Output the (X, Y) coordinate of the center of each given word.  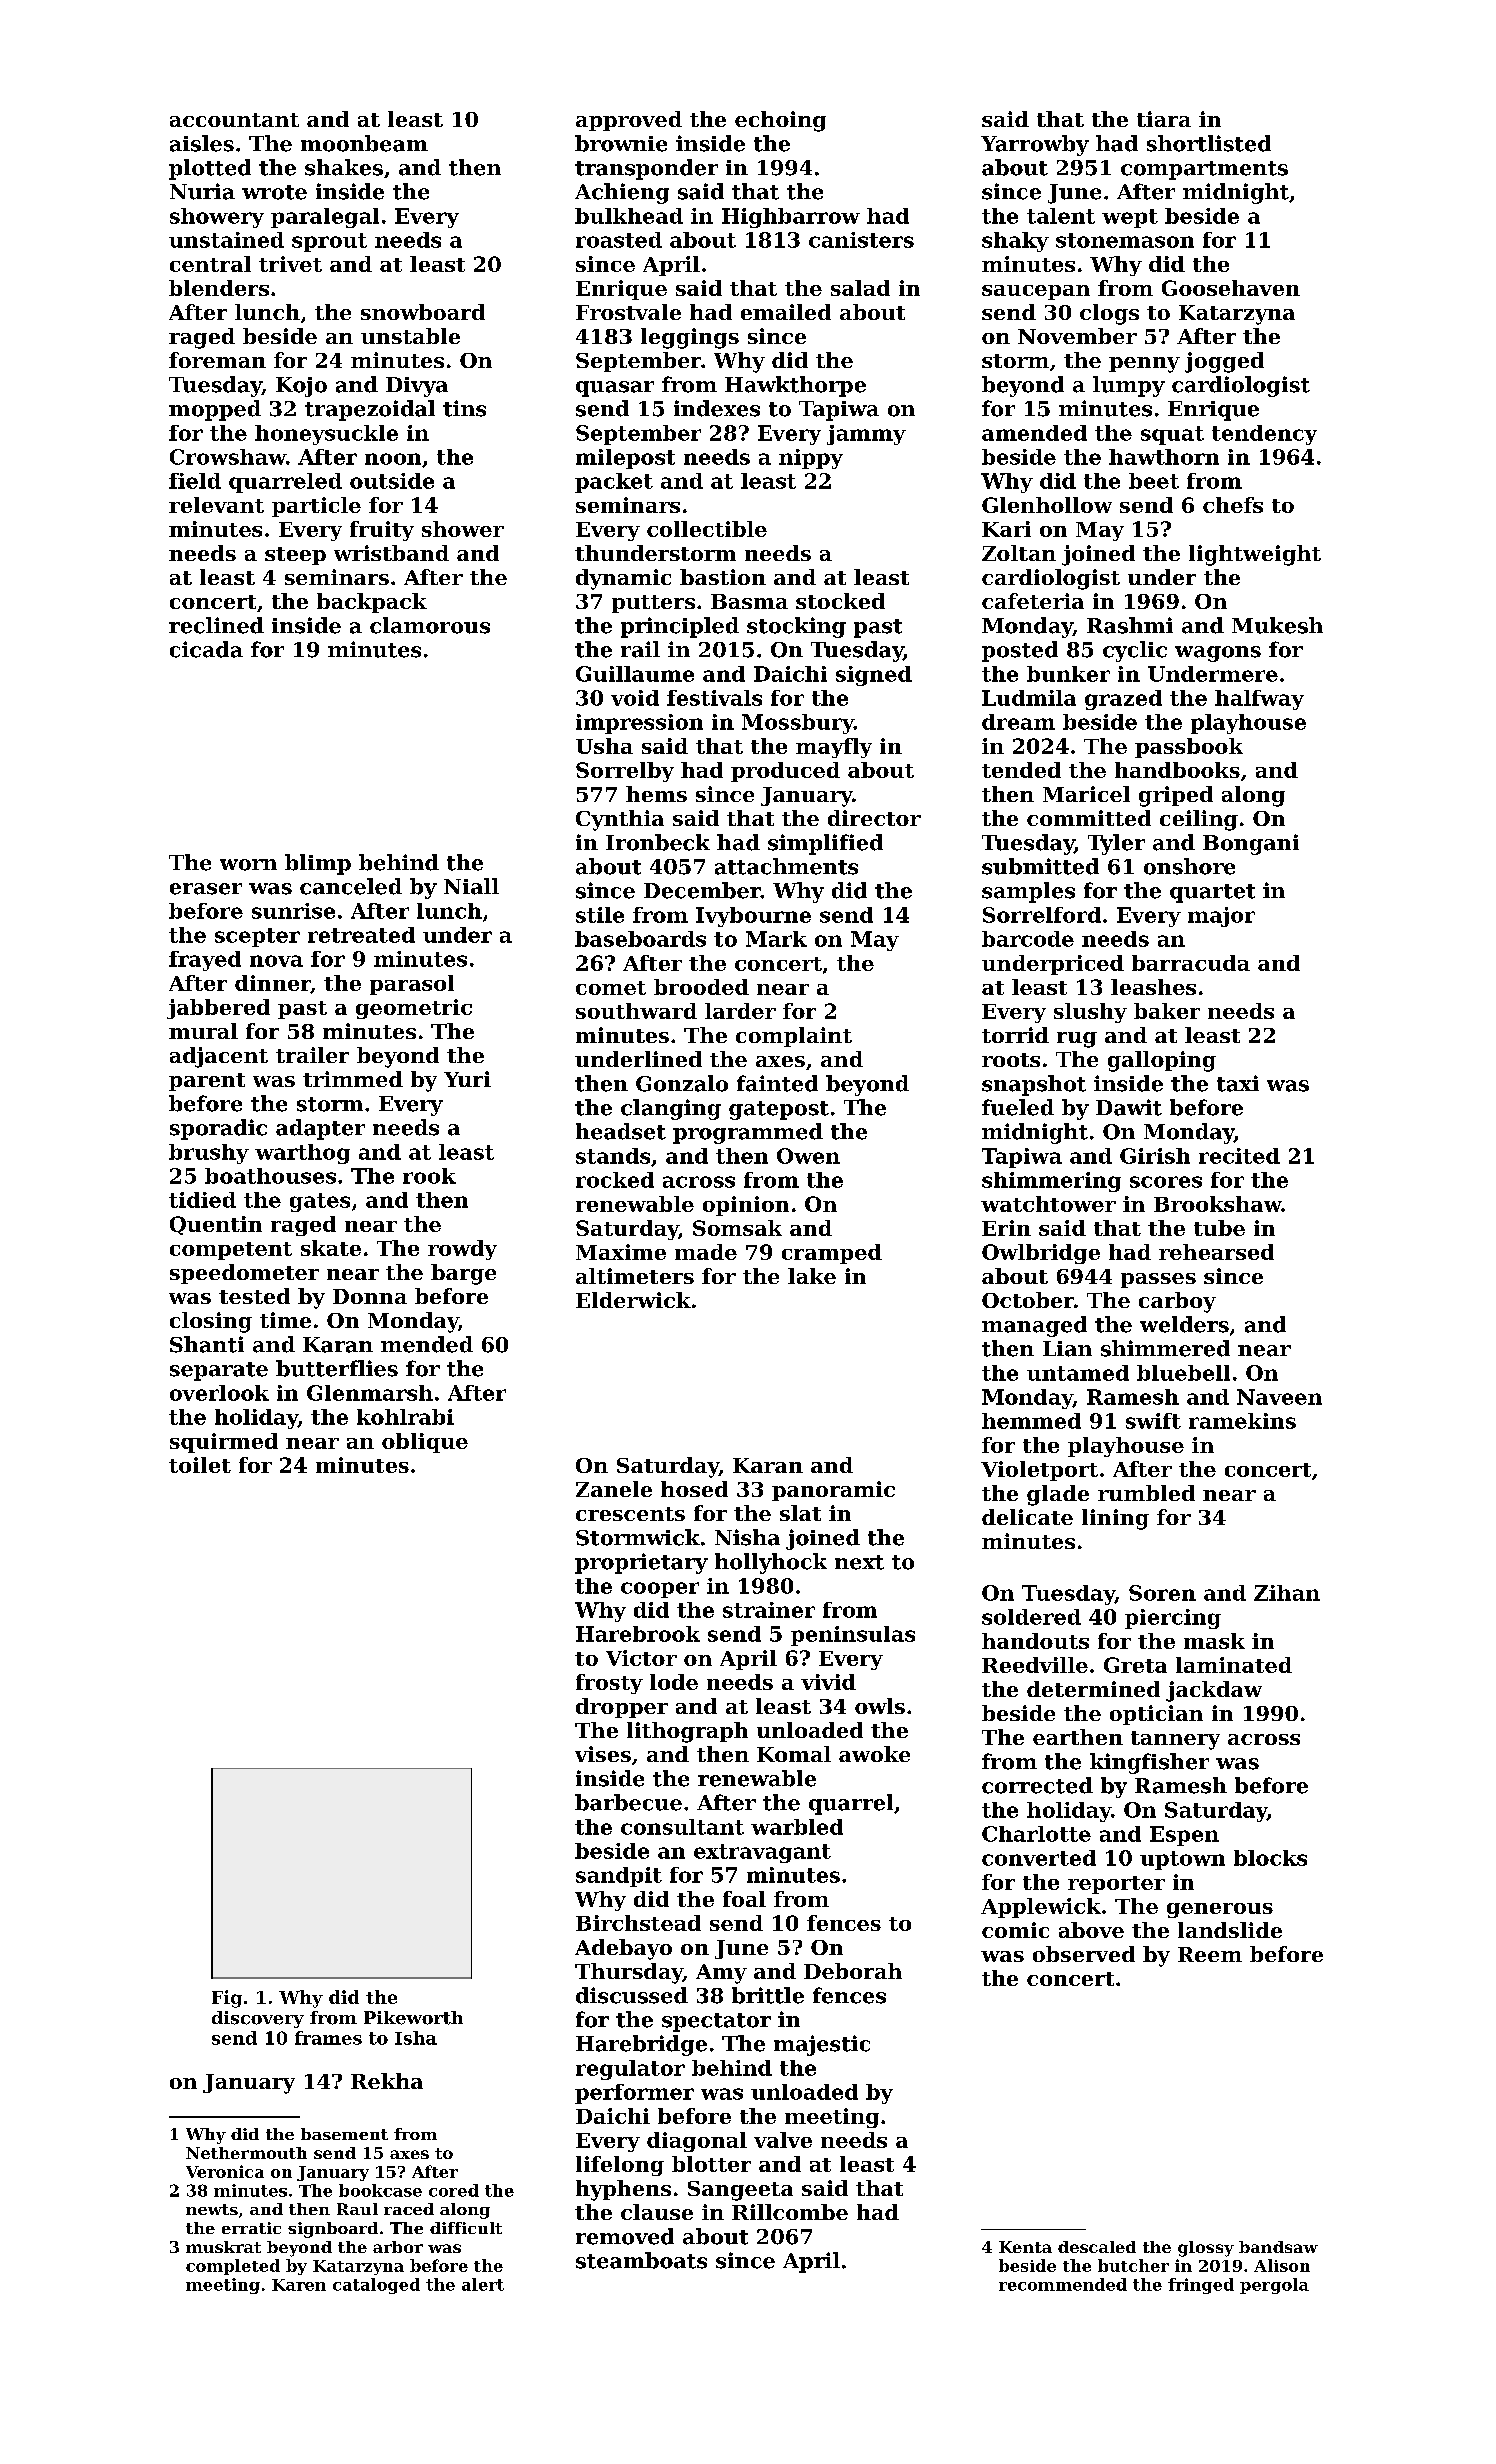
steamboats (641, 2260)
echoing (780, 121)
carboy (1177, 1302)
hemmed (1031, 1421)
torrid (1015, 1035)
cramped (832, 1254)
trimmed (353, 1079)
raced (409, 2209)
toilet (200, 1465)
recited (1239, 1156)
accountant (234, 120)
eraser (206, 889)
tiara (1164, 119)
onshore (1189, 866)
